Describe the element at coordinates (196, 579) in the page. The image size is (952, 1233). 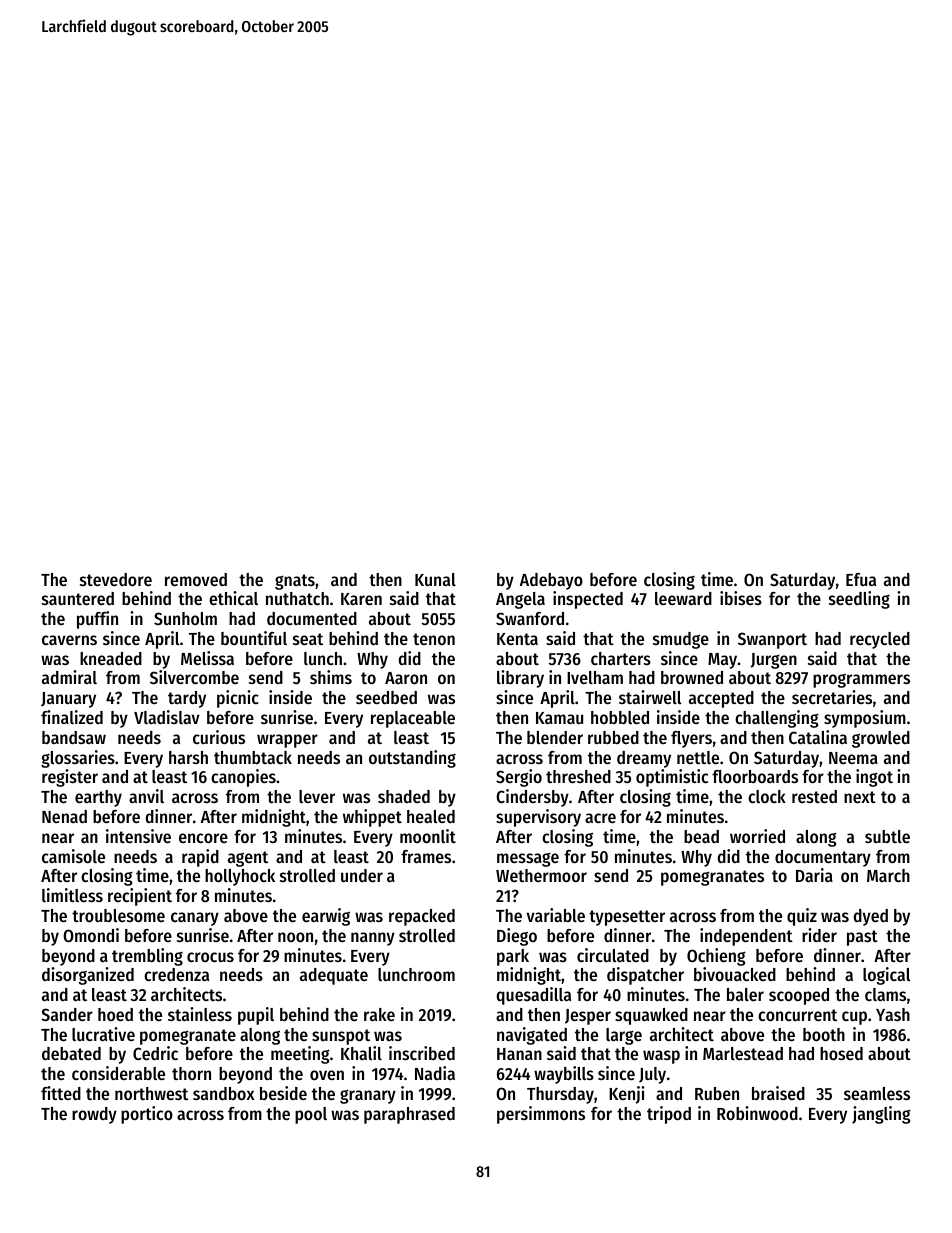
I see `removed` at that location.
